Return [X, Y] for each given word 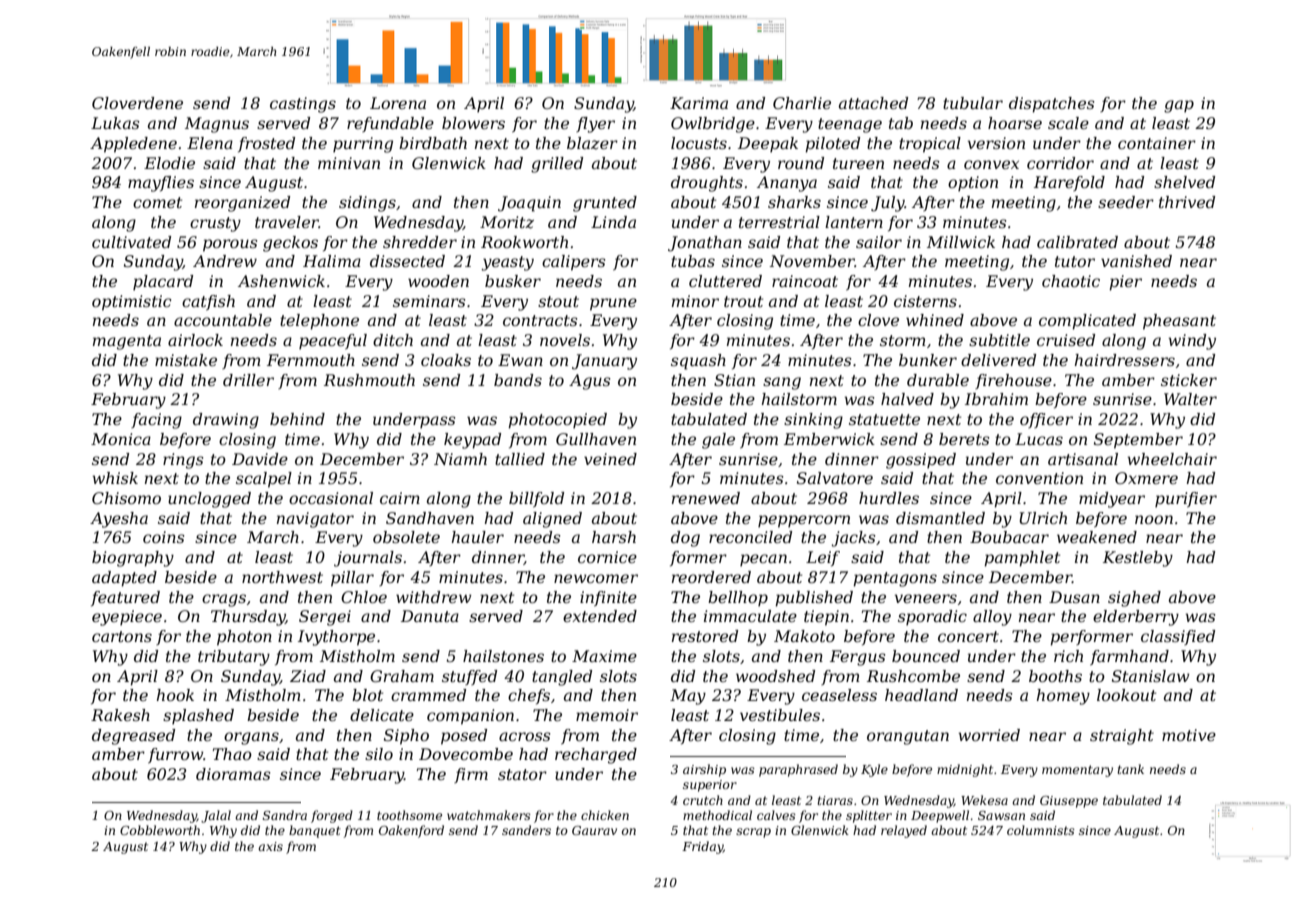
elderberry [1136, 618]
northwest [282, 577]
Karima [699, 103]
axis [270, 846]
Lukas [115, 123]
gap [1179, 106]
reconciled [750, 537]
